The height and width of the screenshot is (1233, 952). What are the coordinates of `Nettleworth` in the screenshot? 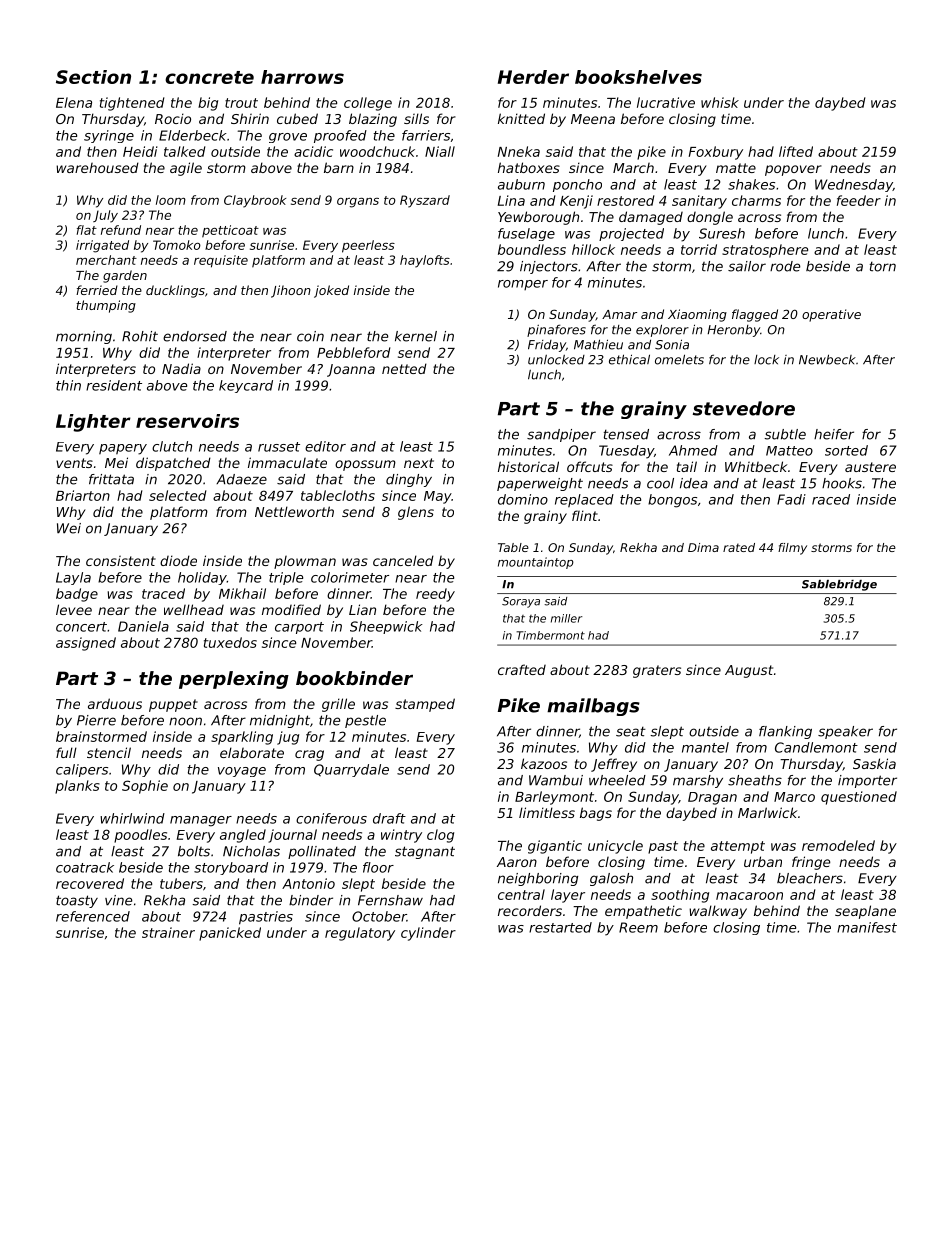 It's located at (294, 511).
